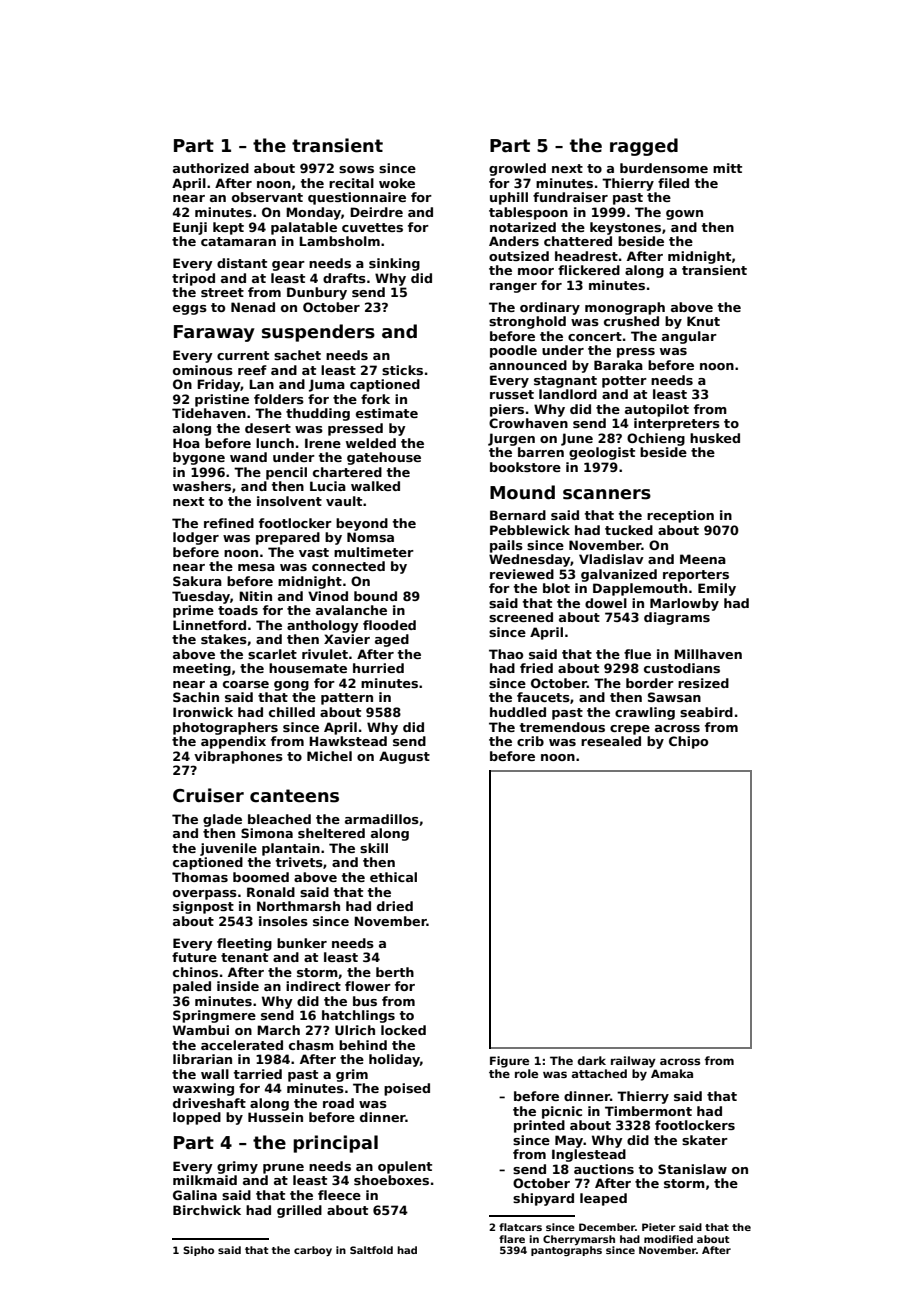 The height and width of the screenshot is (1311, 924). I want to click on pantographs, so click(566, 1251).
